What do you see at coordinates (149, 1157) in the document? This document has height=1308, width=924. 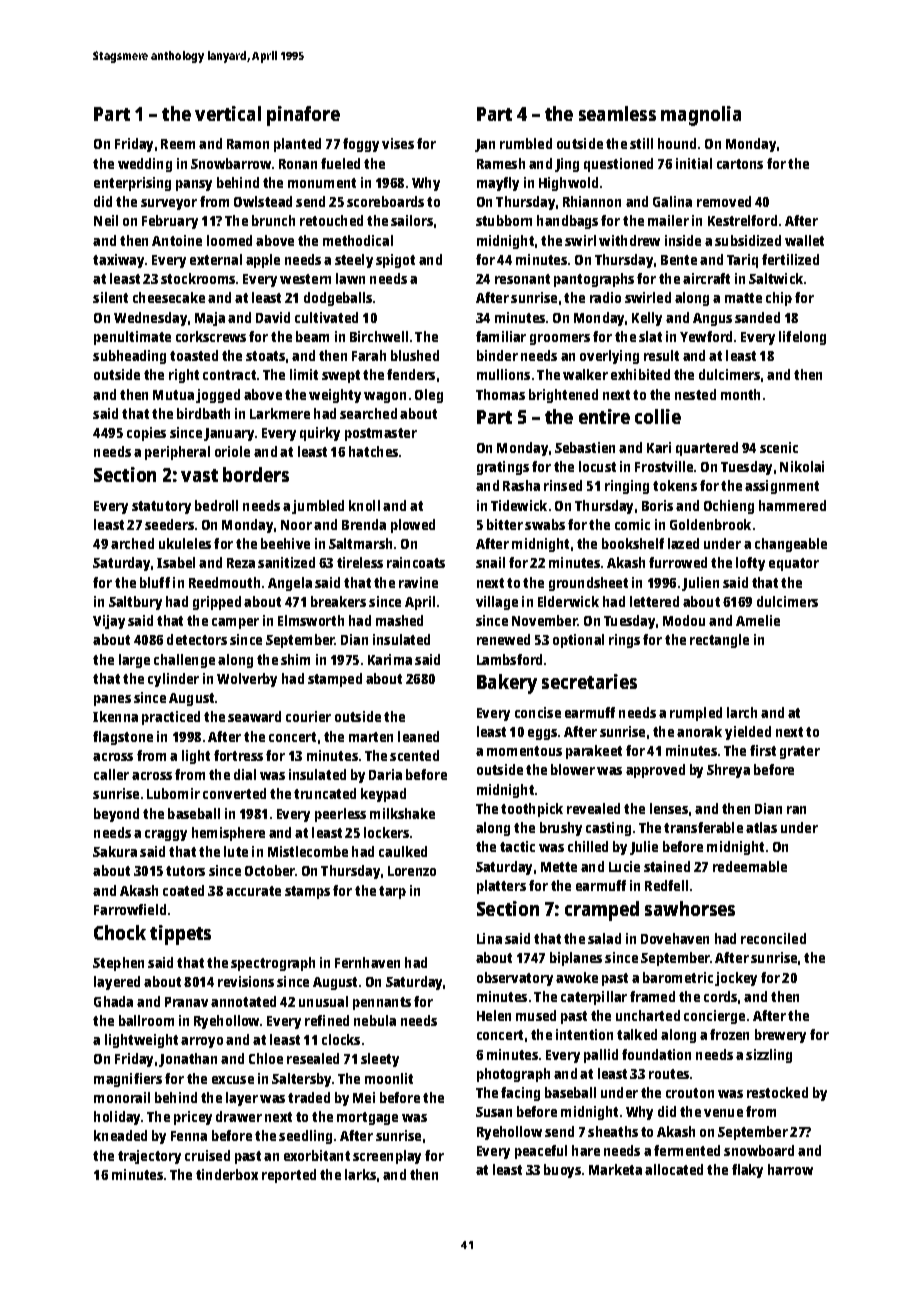 I see `trajectory` at bounding box center [149, 1157].
